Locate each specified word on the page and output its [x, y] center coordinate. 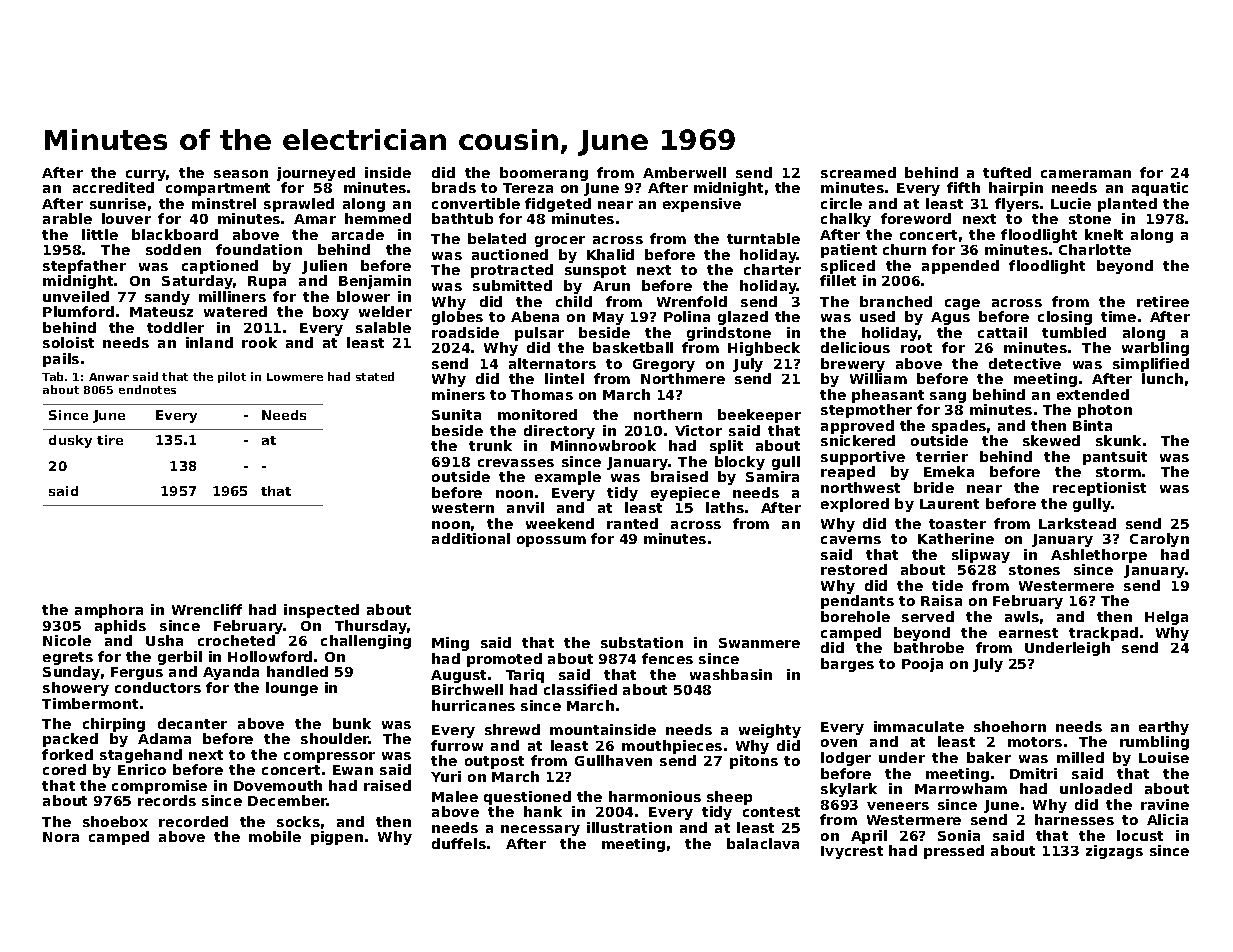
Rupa [267, 282]
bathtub [462, 218]
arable [67, 218]
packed [70, 740]
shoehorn [1010, 726]
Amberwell [684, 172]
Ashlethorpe [1099, 556]
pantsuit [1115, 458]
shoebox [115, 821]
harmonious [655, 796]
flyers [1017, 205]
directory [559, 432]
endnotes [147, 389]
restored [854, 569]
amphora [109, 611]
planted [1127, 205]
